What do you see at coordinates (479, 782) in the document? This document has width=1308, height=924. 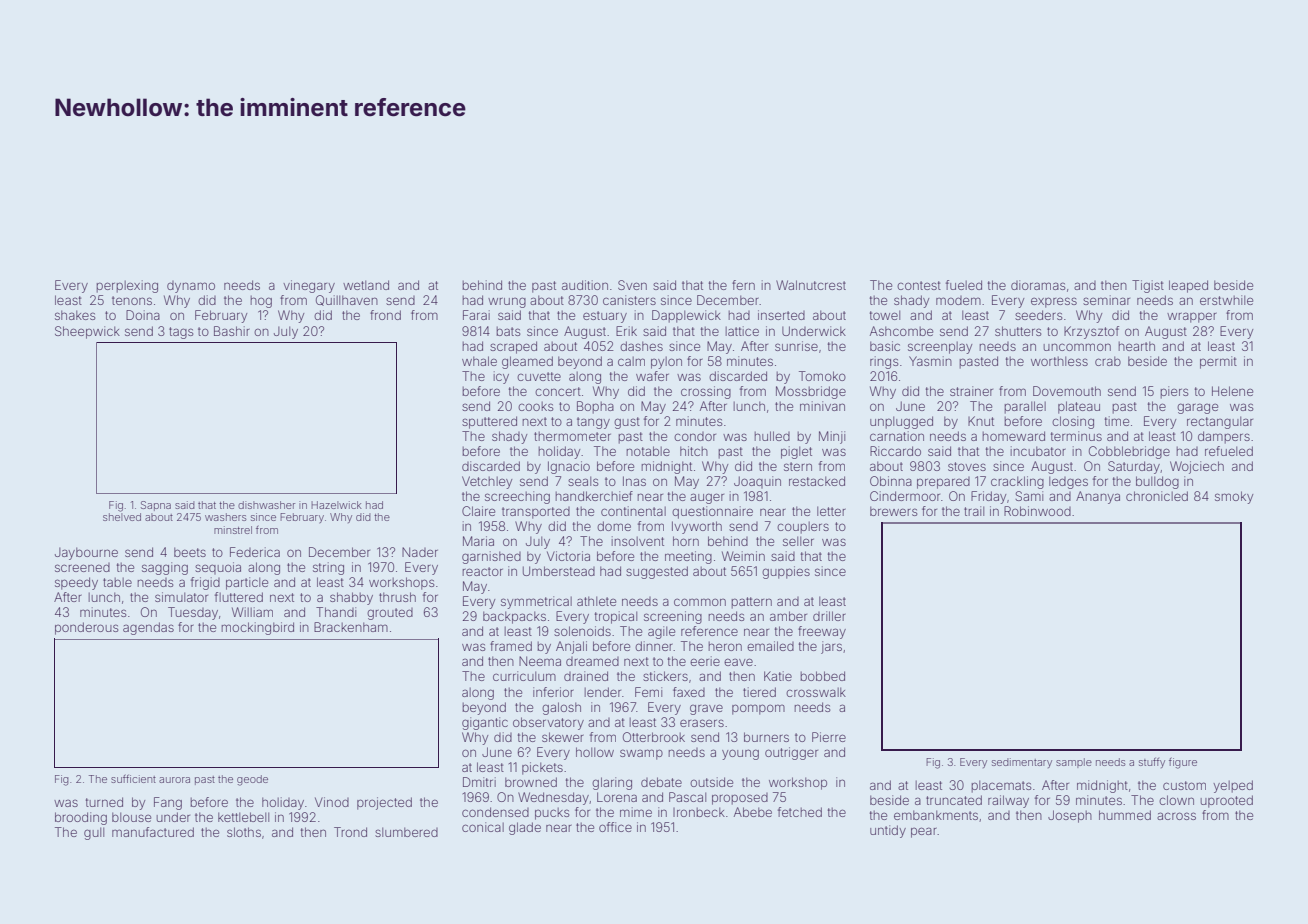 I see `Dmitri` at bounding box center [479, 782].
